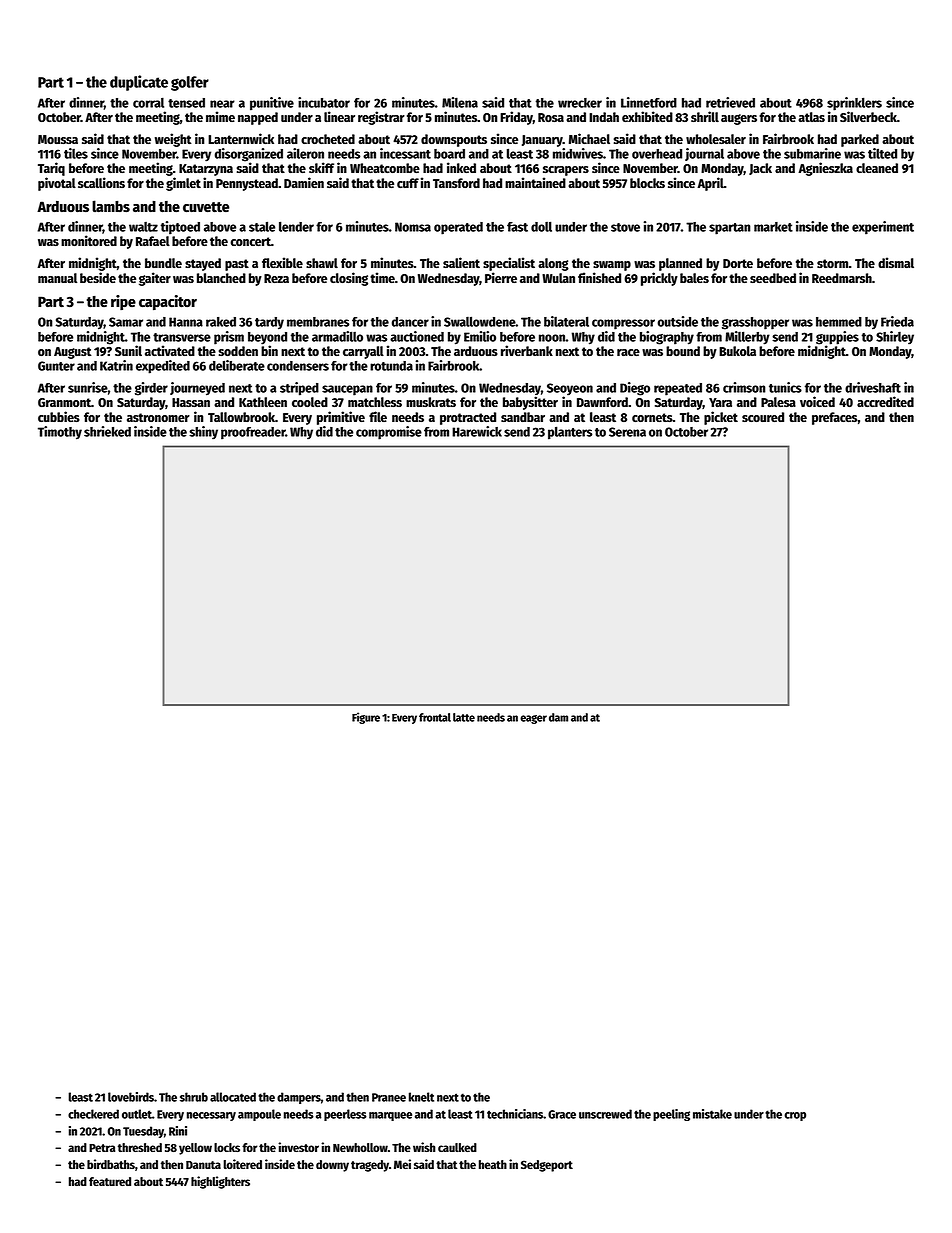 This screenshot has height=1233, width=952. What do you see at coordinates (220, 1182) in the screenshot?
I see `highlighters` at bounding box center [220, 1182].
